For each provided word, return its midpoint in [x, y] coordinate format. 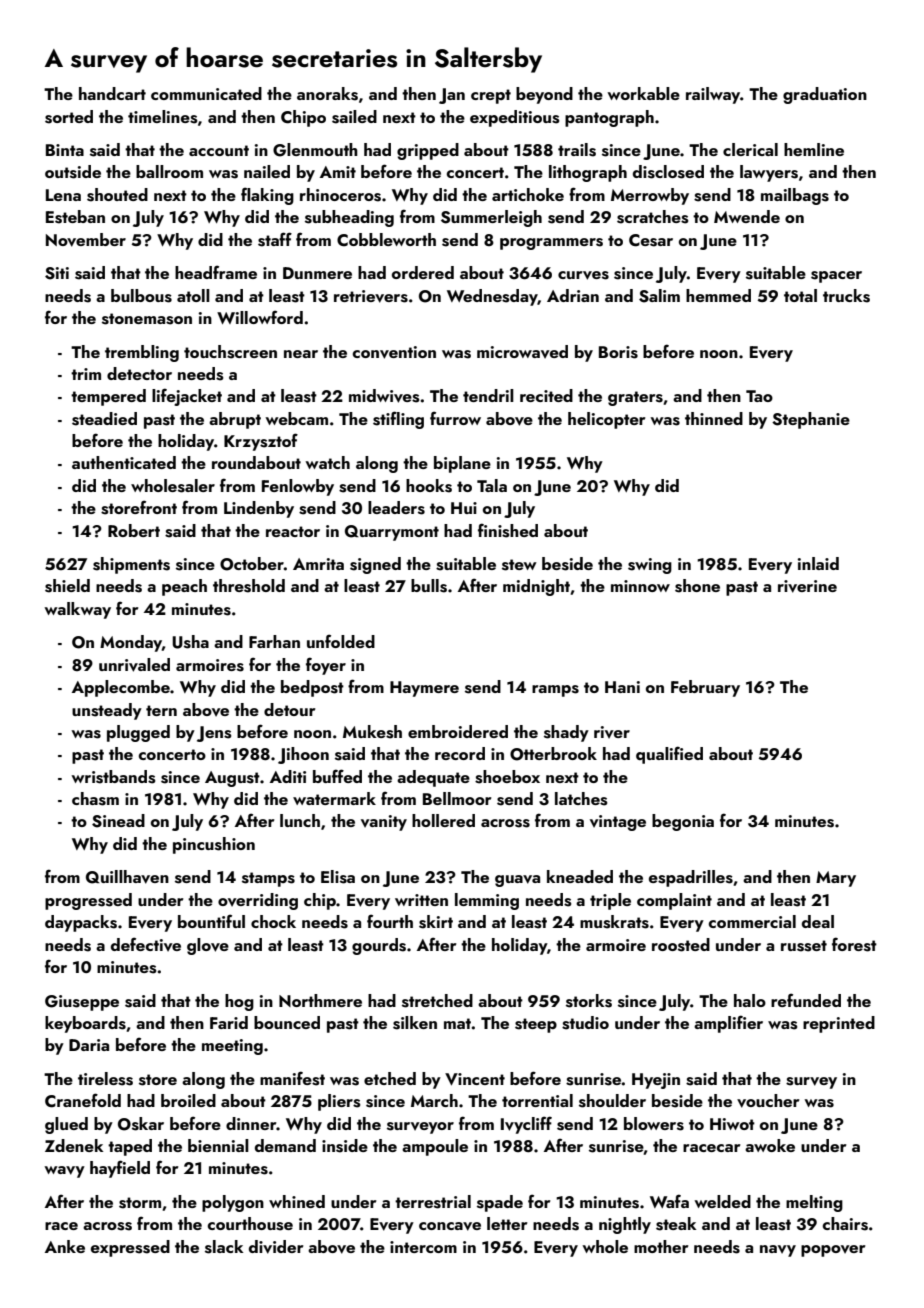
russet [804, 946]
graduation [825, 95]
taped [130, 1147]
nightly [625, 1225]
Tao [759, 396]
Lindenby [259, 509]
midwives [384, 396]
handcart [112, 93]
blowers [654, 1124]
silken [415, 1023]
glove [208, 946]
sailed [354, 117]
